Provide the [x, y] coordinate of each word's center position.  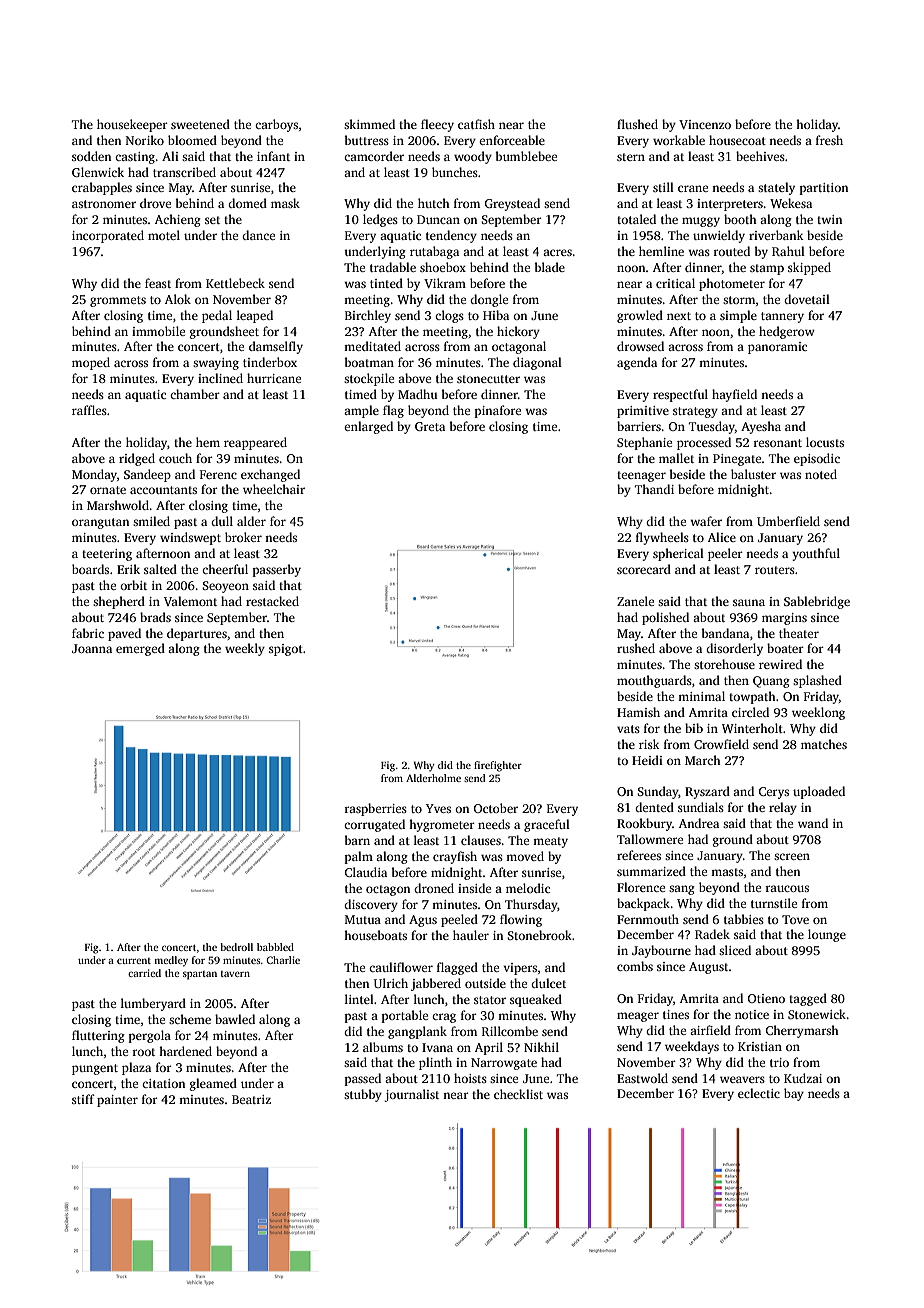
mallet [676, 458]
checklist [518, 1094]
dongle [489, 300]
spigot [286, 650]
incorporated [108, 236]
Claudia [365, 872]
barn [357, 840]
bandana [725, 633]
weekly [245, 649]
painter [117, 1101]
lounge [827, 935]
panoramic [777, 348]
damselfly [276, 347]
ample [361, 411]
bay [794, 1094]
